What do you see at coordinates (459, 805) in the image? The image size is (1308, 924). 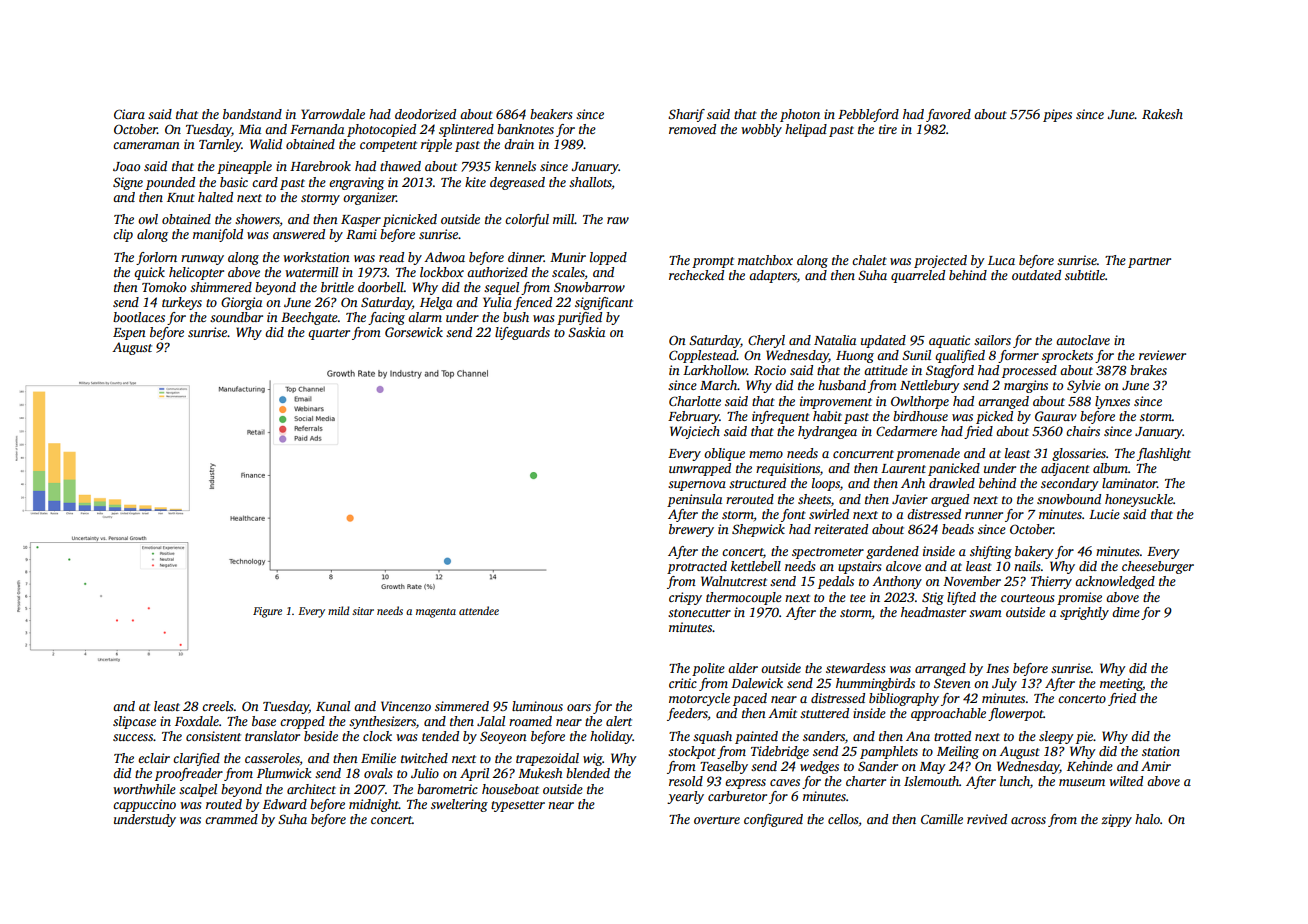 I see `sweltering` at bounding box center [459, 805].
